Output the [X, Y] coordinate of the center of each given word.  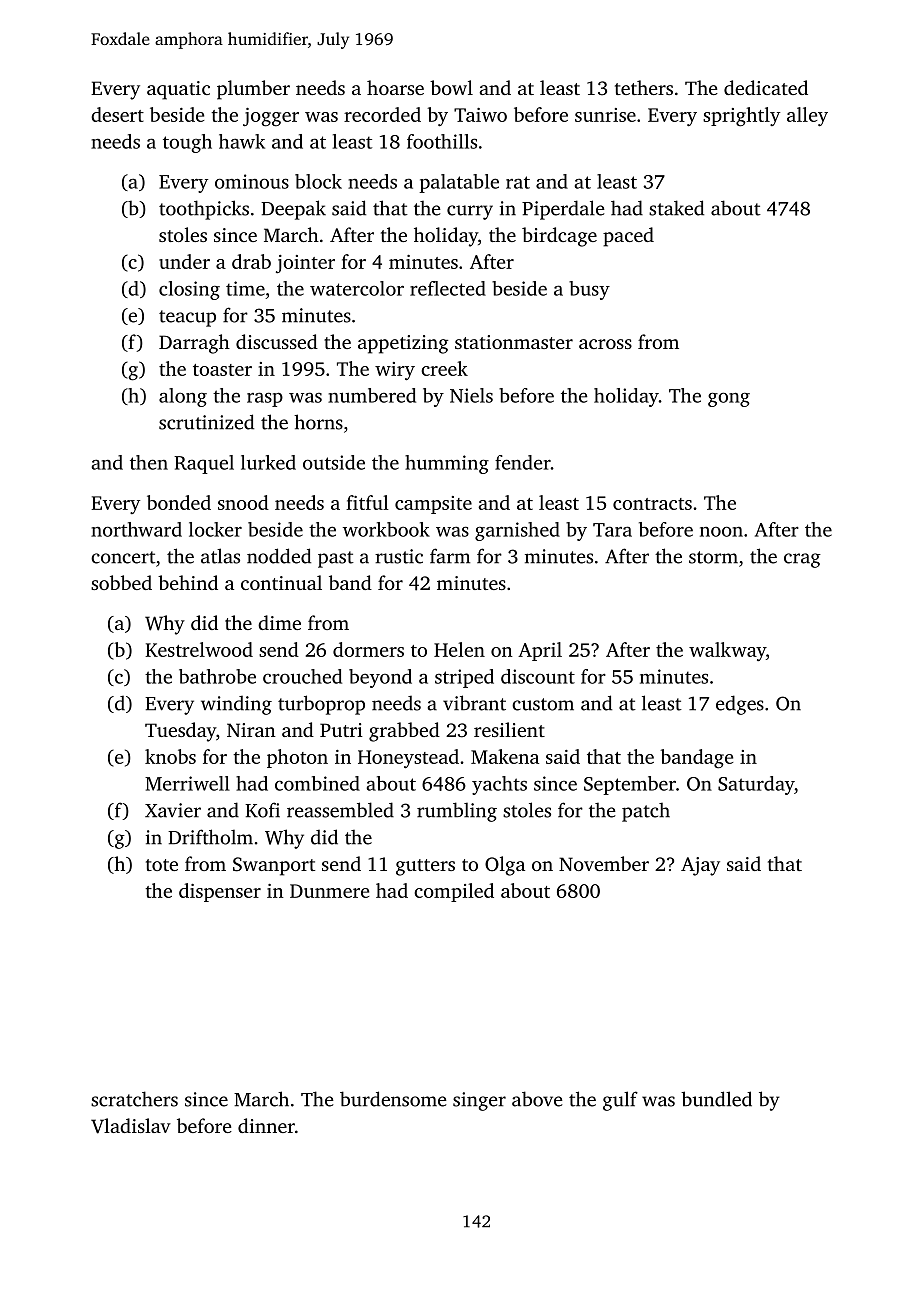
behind [188, 582]
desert [117, 114]
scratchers [134, 1099]
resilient [509, 729]
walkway [727, 651]
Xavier [173, 810]
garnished [517, 531]
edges [740, 705]
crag [802, 560]
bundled [716, 1099]
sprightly [741, 117]
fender [523, 462]
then [149, 462]
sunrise [605, 115]
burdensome [393, 1099]
